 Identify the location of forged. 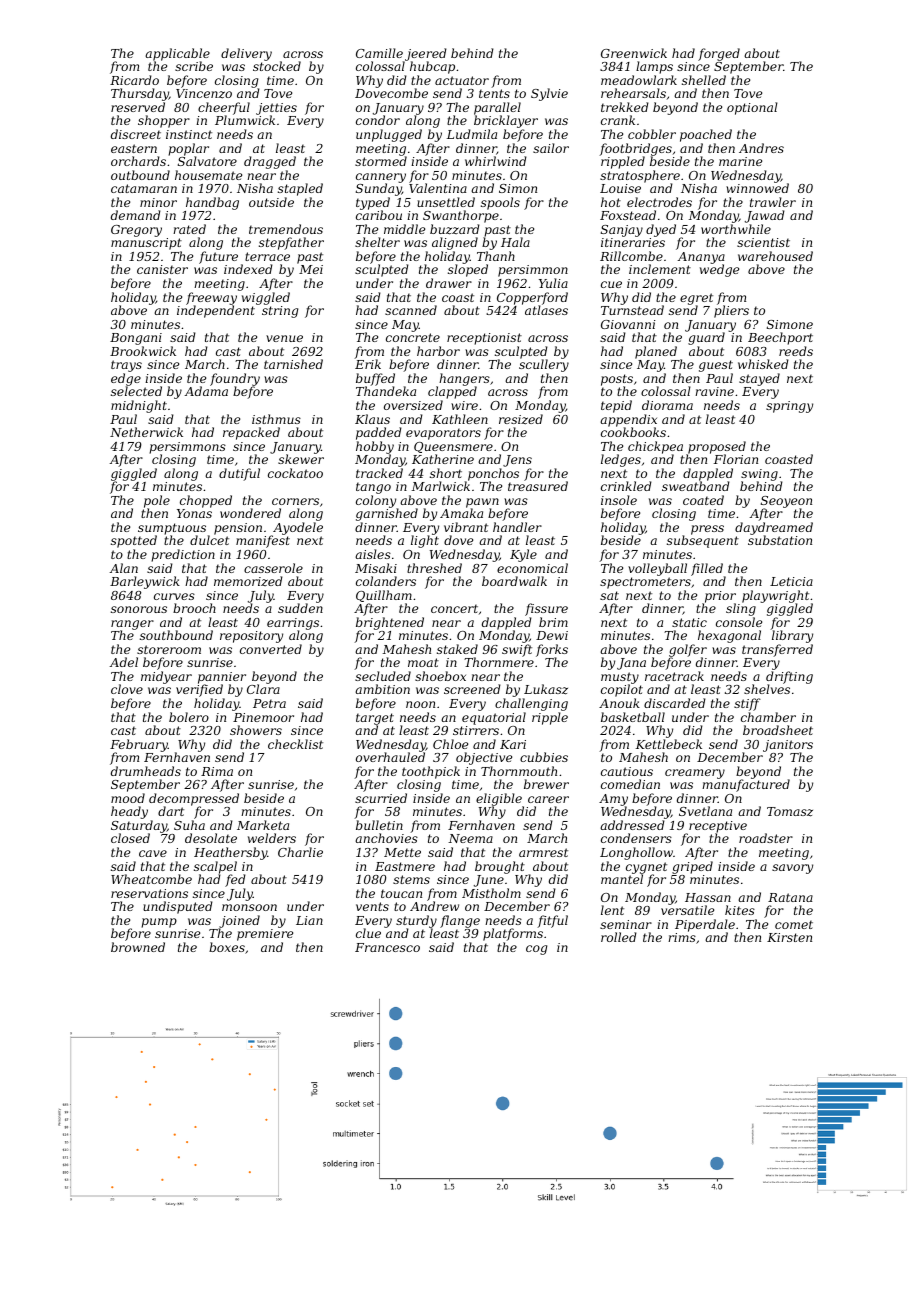
(719, 54).
